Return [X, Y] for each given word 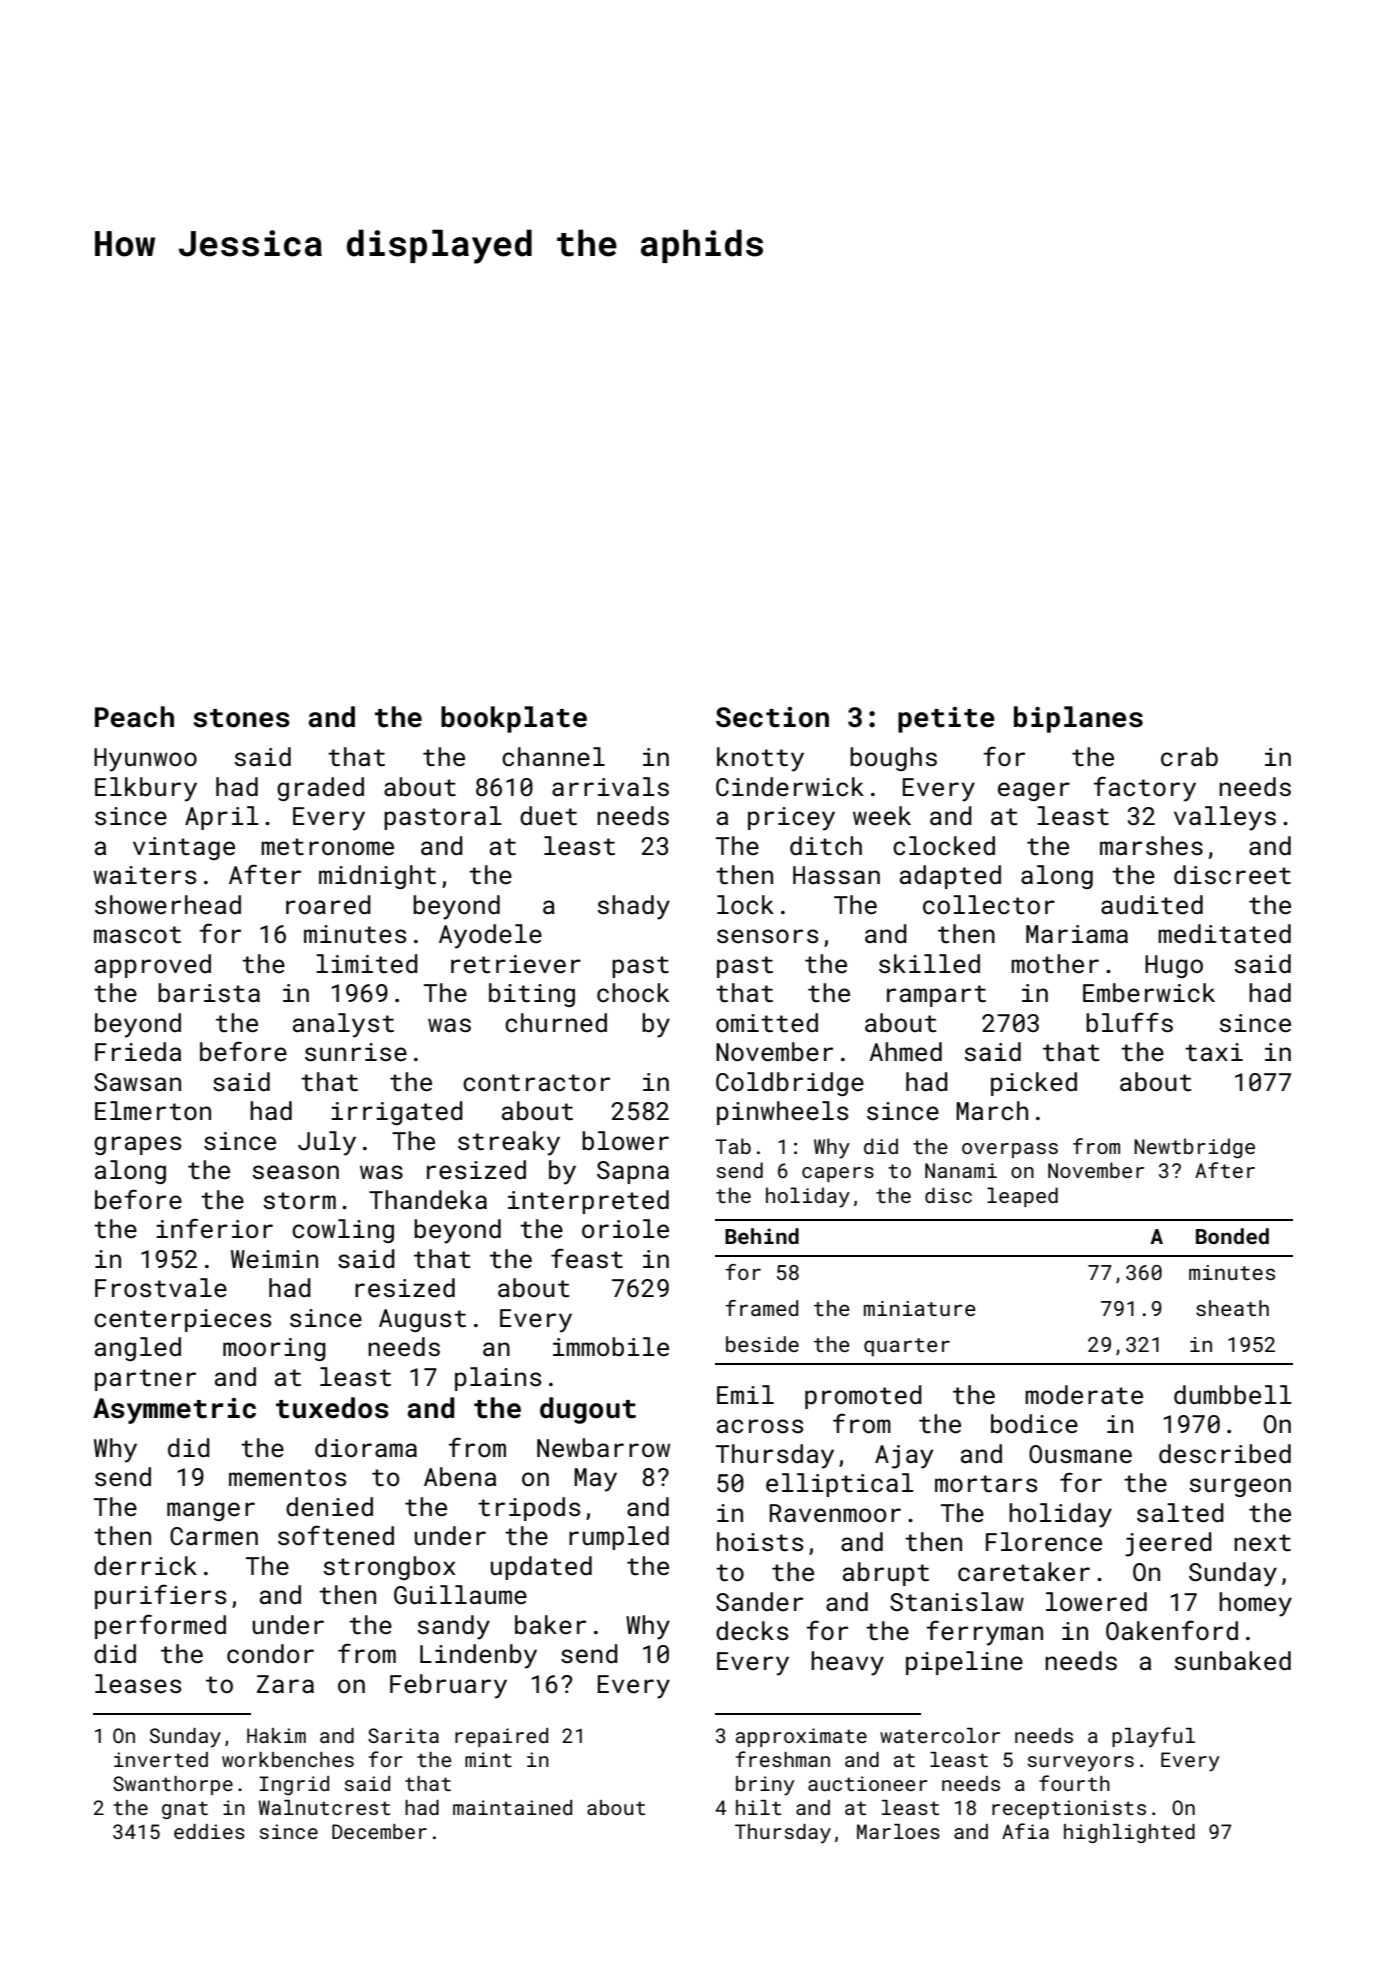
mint [488, 1759]
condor [270, 1654]
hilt [758, 1807]
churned [556, 1023]
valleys [1225, 818]
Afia [1025, 1831]
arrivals [610, 787]
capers [838, 1174]
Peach [134, 717]
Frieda [138, 1051]
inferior [214, 1228]
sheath [1232, 1308]
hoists [760, 1542]
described [1225, 1454]
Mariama [1077, 934]
